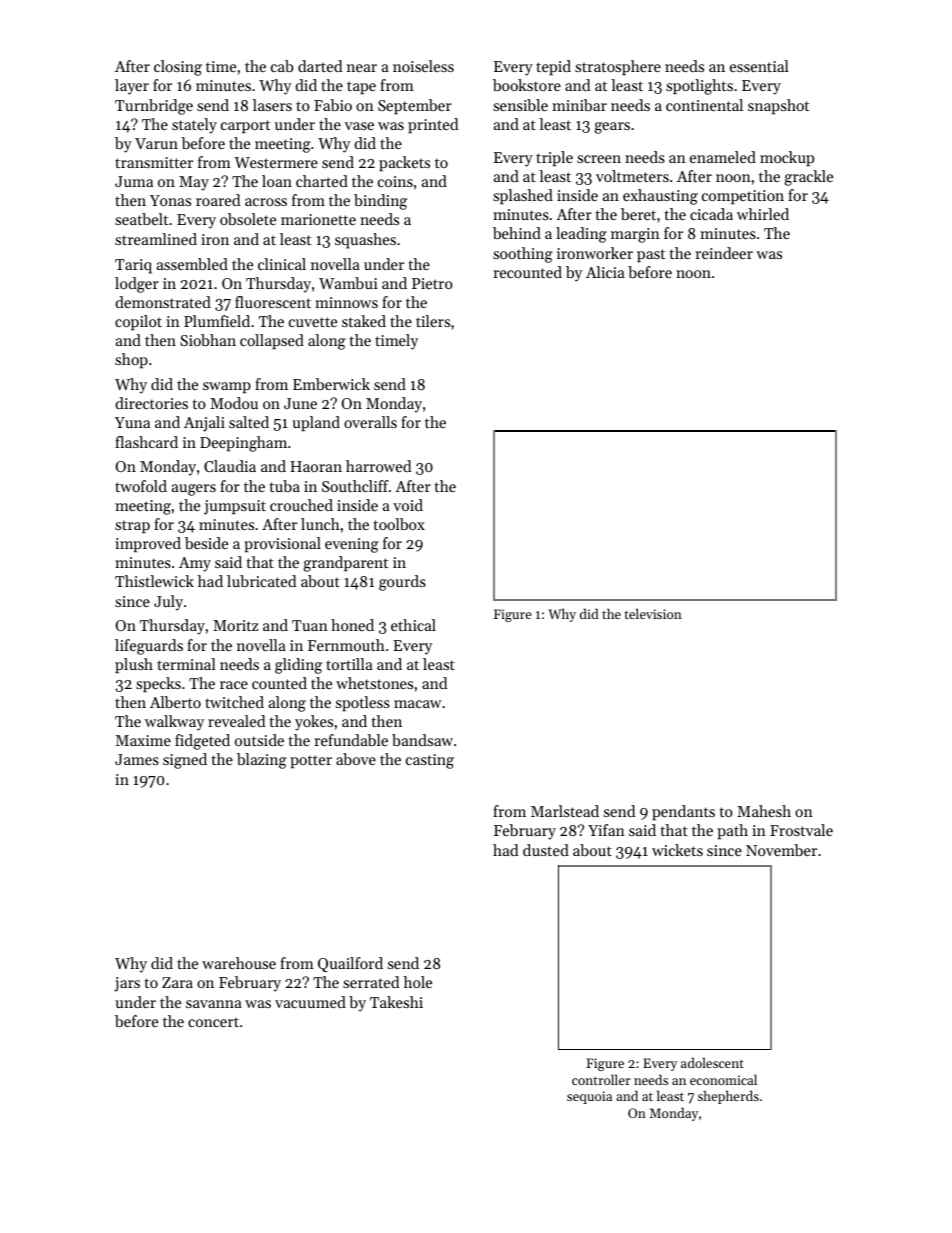 Image resolution: width=952 pixels, height=1233 pixels. I want to click on Siobhan, so click(208, 340).
